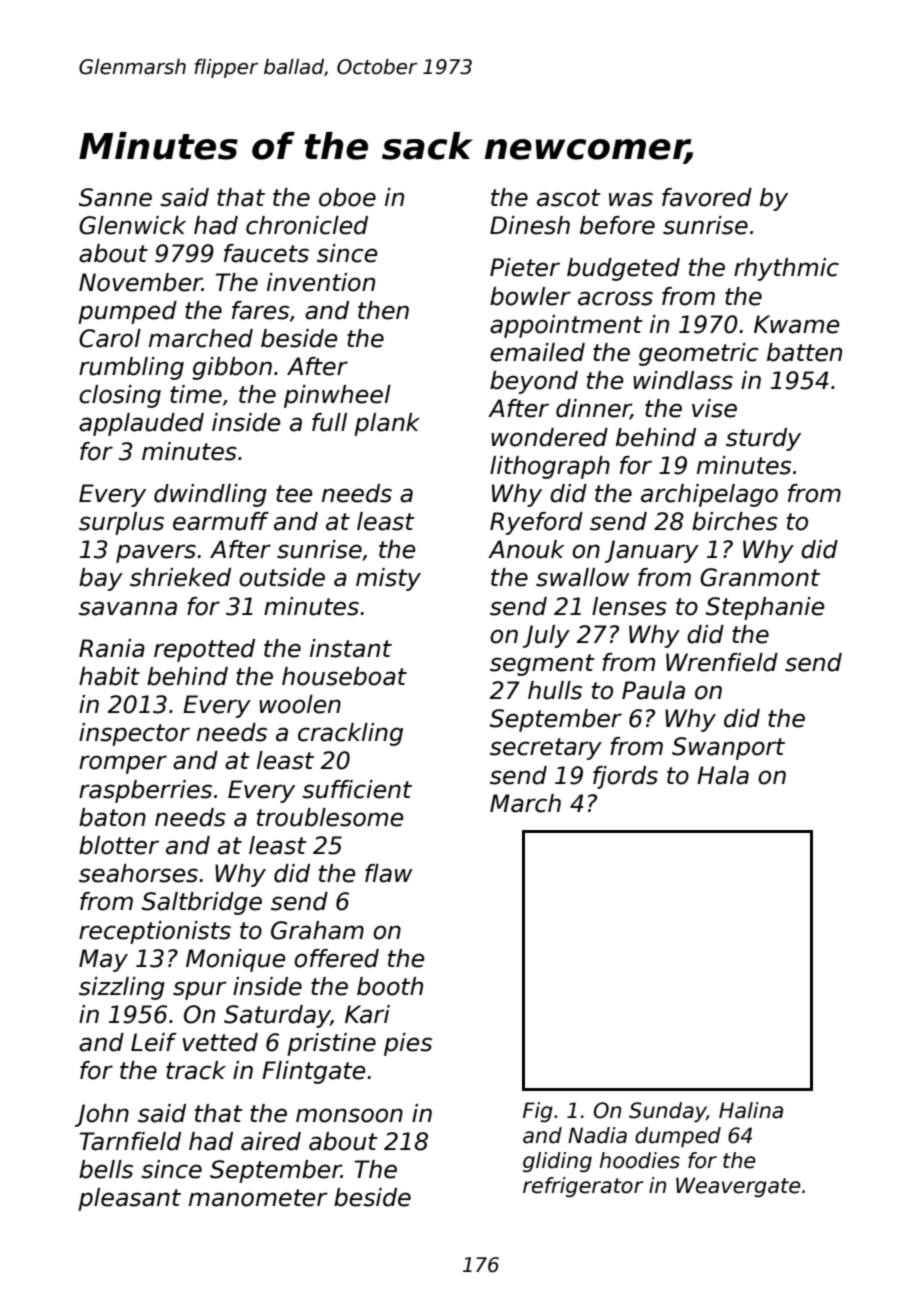 This image has height=1311, width=924. I want to click on Sanne, so click(115, 197).
